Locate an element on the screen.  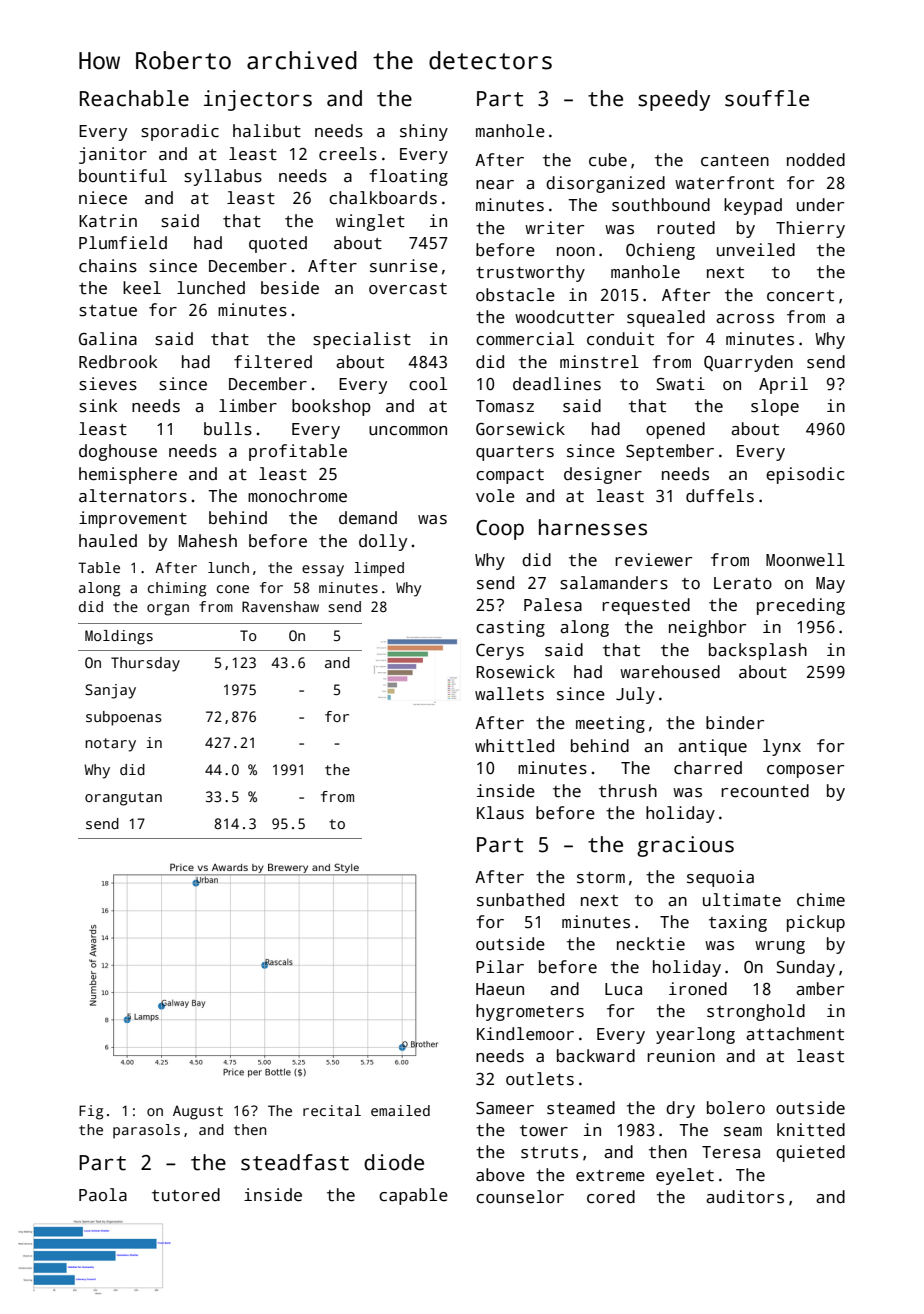
Sameer is located at coordinates (505, 1108).
